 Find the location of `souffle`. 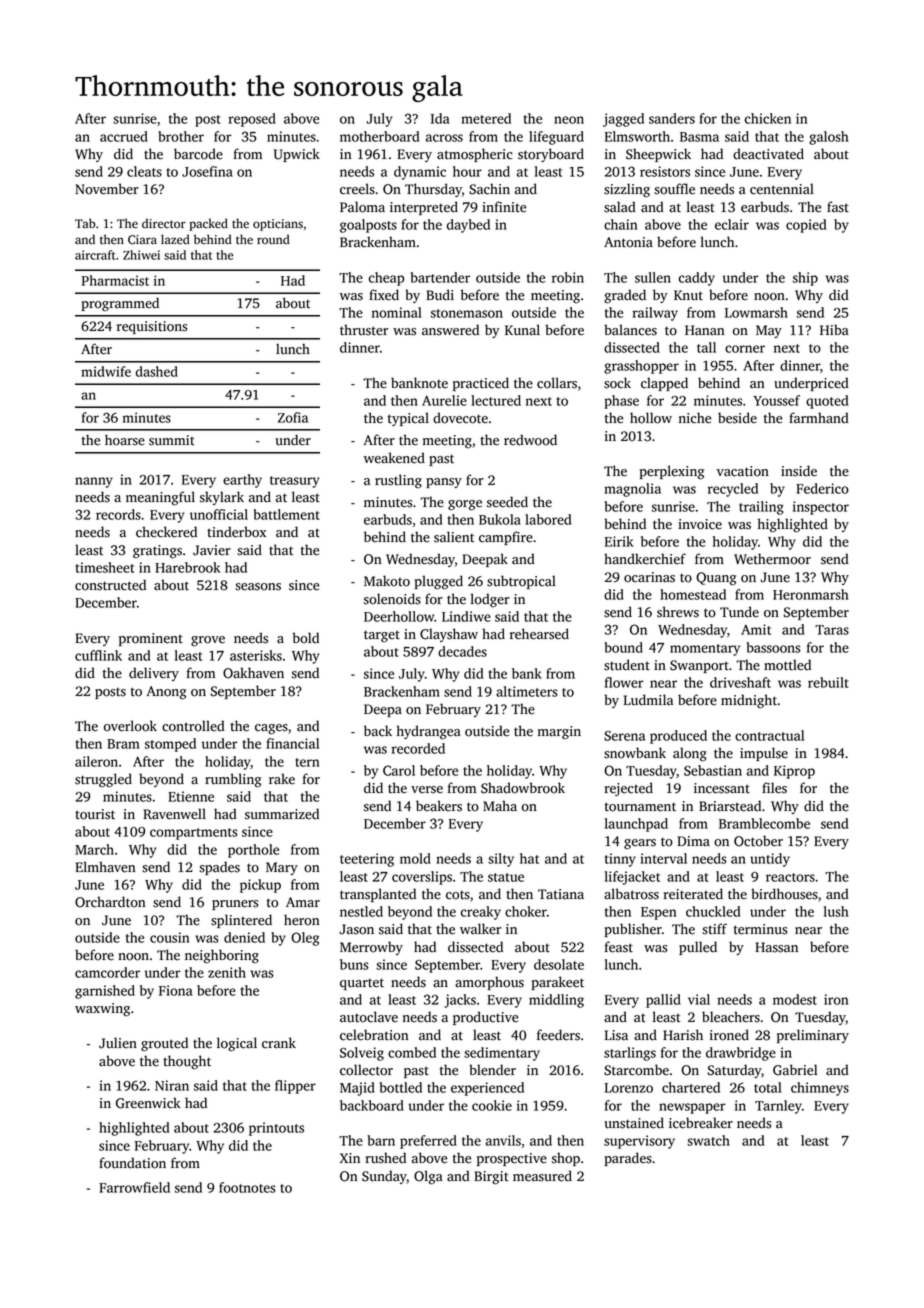

souffle is located at coordinates (674, 189).
